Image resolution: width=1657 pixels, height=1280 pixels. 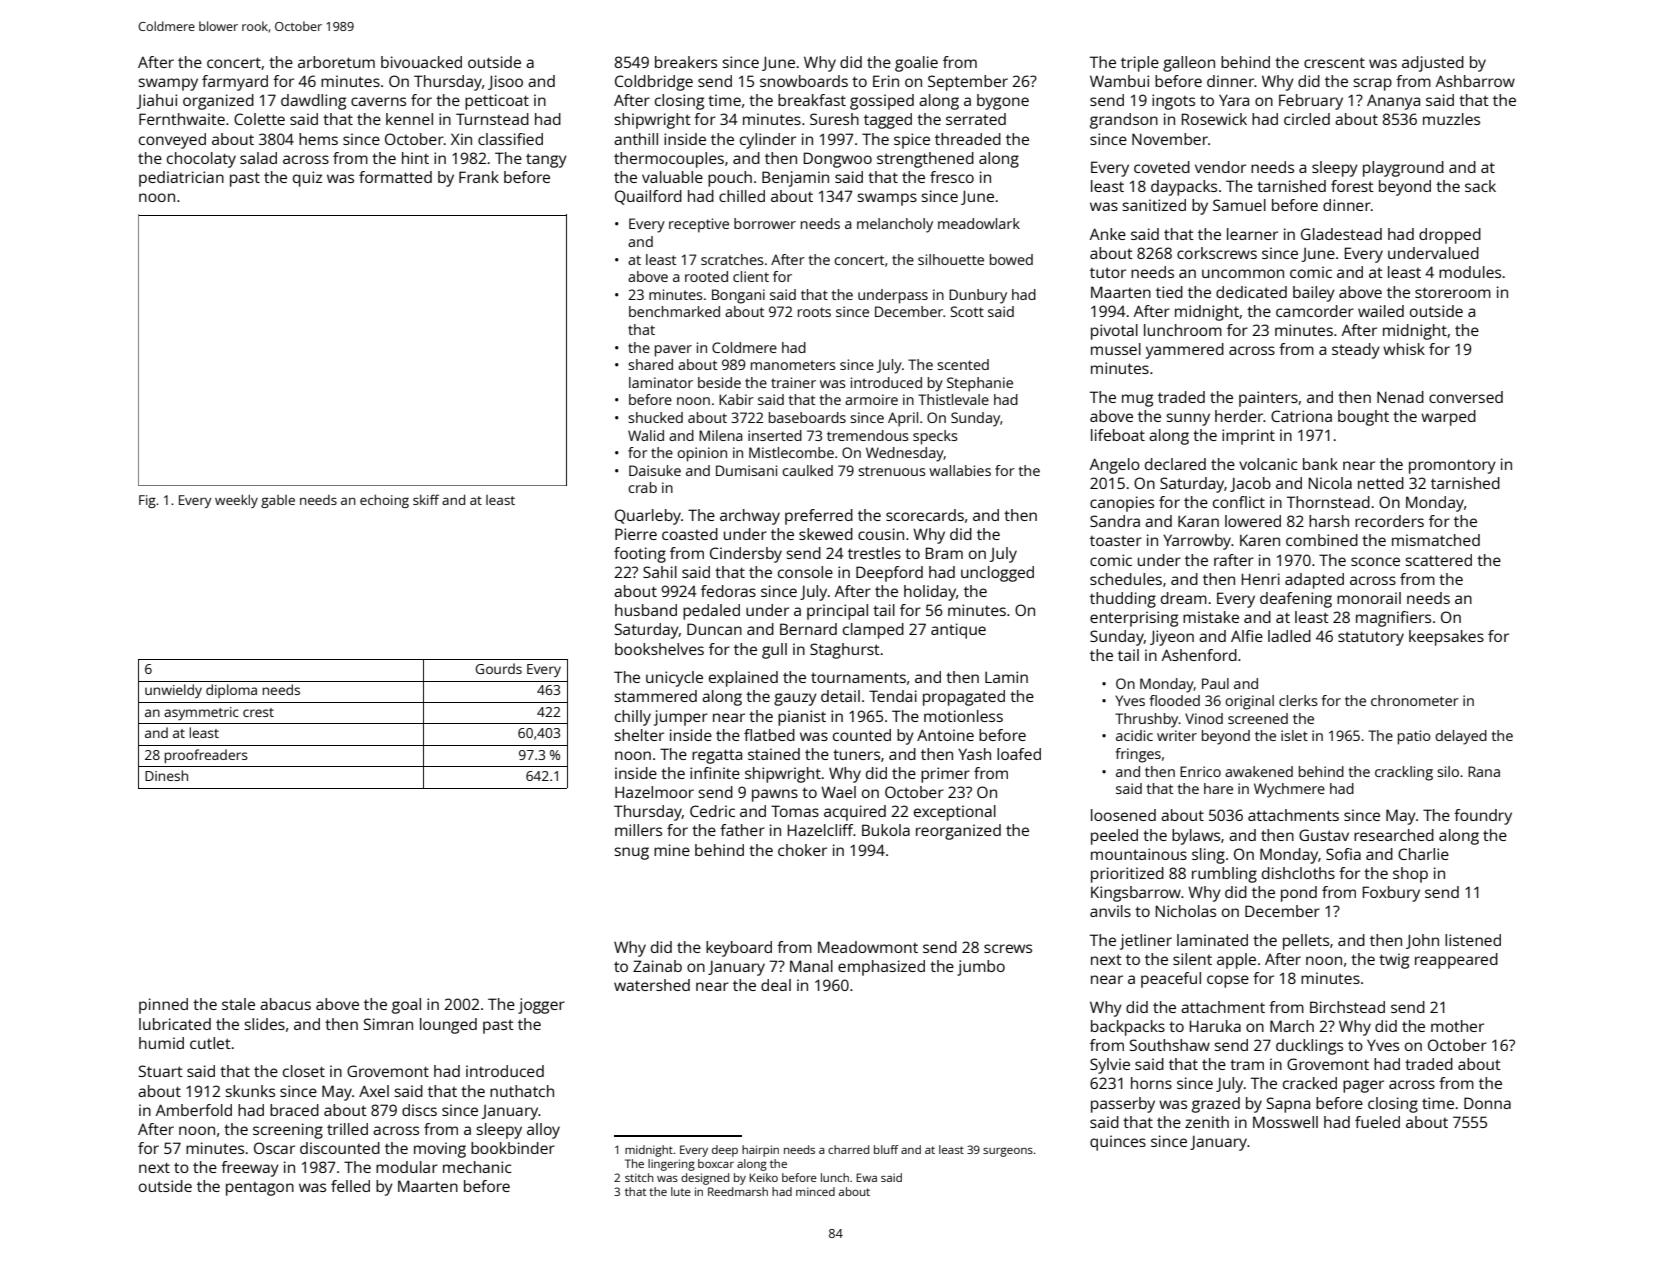 What do you see at coordinates (631, 853) in the screenshot?
I see `snug` at bounding box center [631, 853].
